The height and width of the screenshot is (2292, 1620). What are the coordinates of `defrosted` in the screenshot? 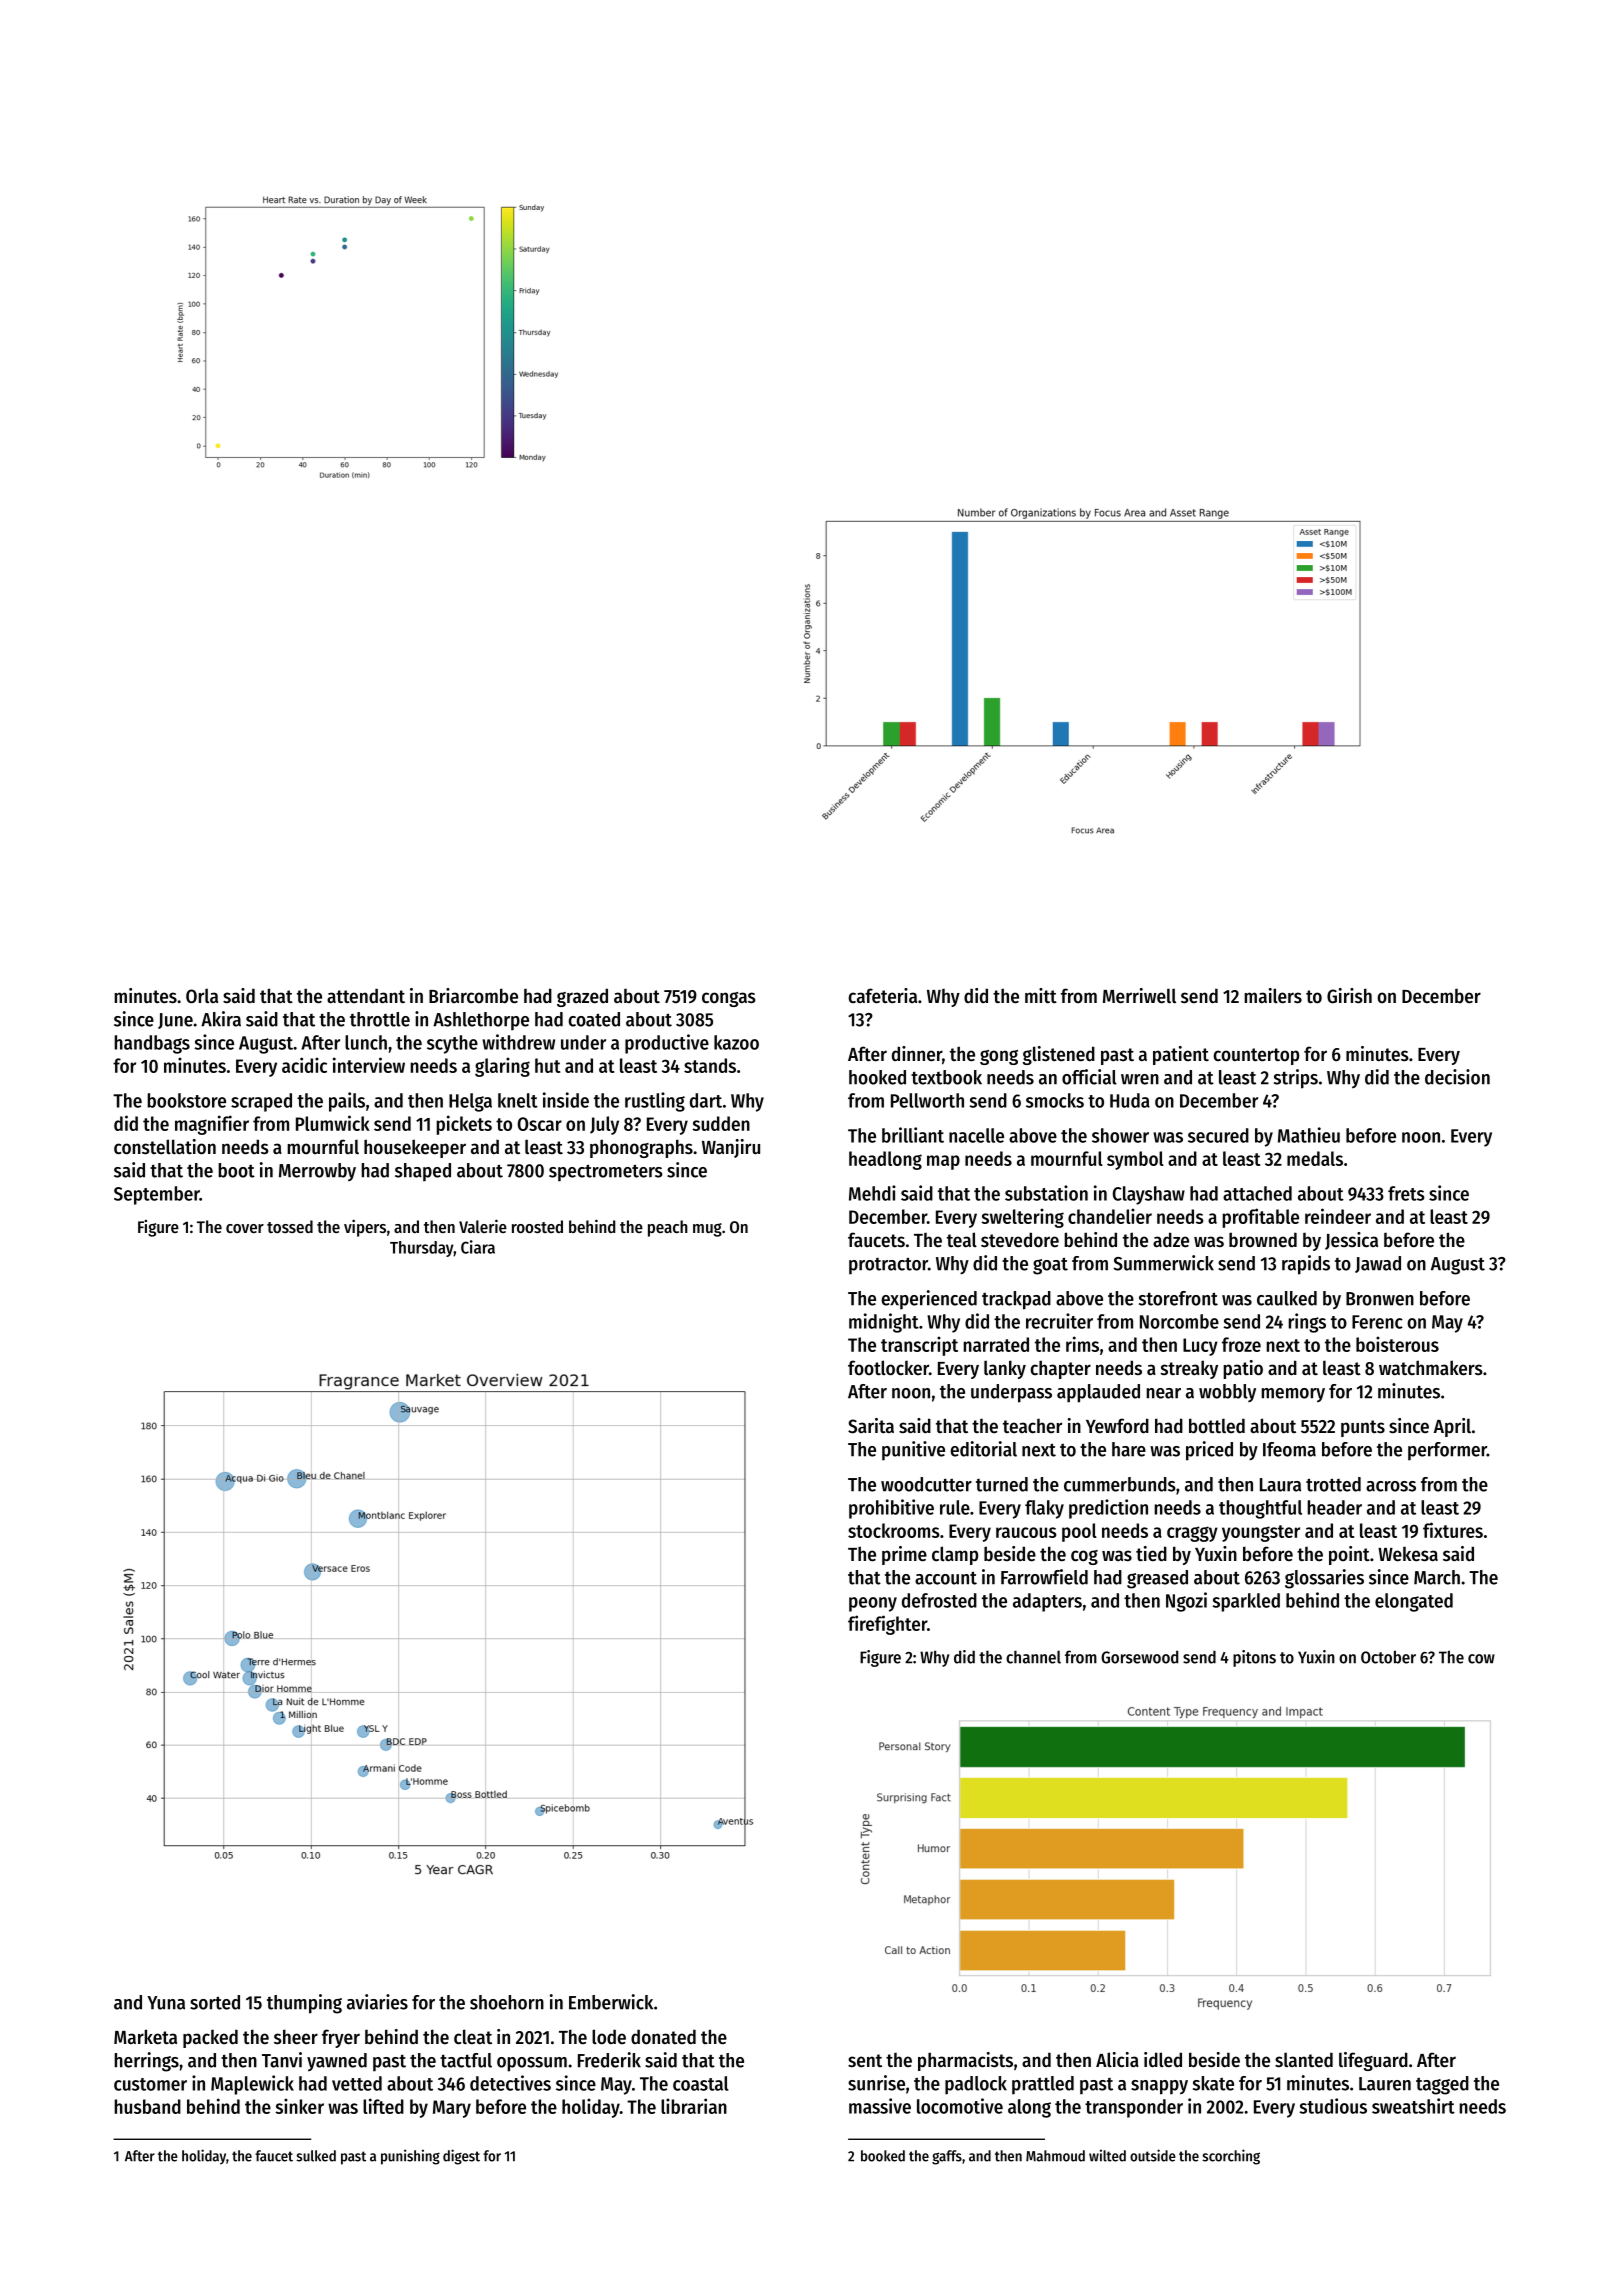 It's located at (939, 1600).
